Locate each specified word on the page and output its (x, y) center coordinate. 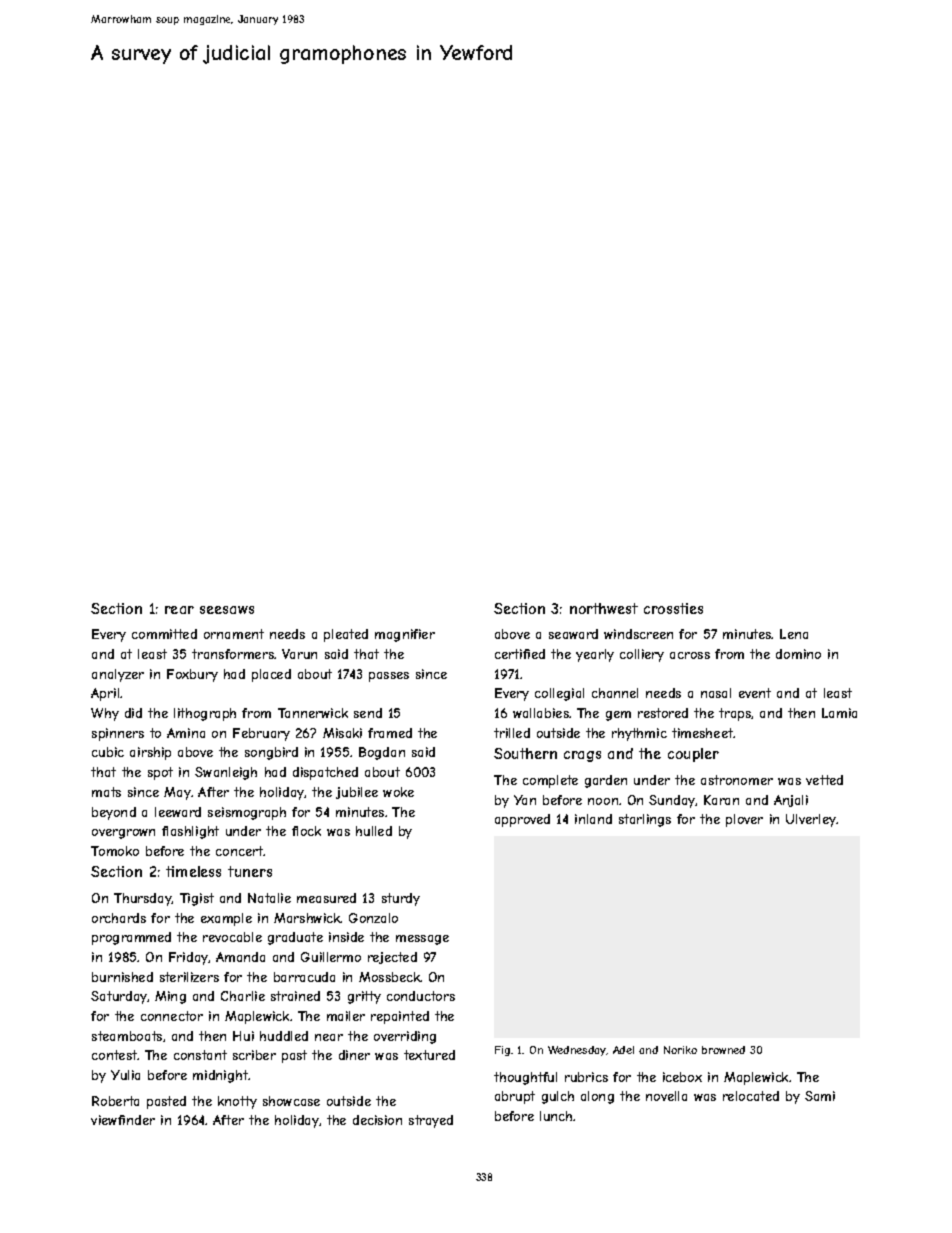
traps (735, 714)
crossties (673, 608)
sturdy (401, 899)
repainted (400, 1017)
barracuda (304, 977)
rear (179, 610)
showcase (291, 1101)
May (177, 793)
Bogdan (382, 753)
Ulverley (811, 820)
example (226, 919)
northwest (604, 608)
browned (723, 1050)
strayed (431, 1121)
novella (666, 1096)
